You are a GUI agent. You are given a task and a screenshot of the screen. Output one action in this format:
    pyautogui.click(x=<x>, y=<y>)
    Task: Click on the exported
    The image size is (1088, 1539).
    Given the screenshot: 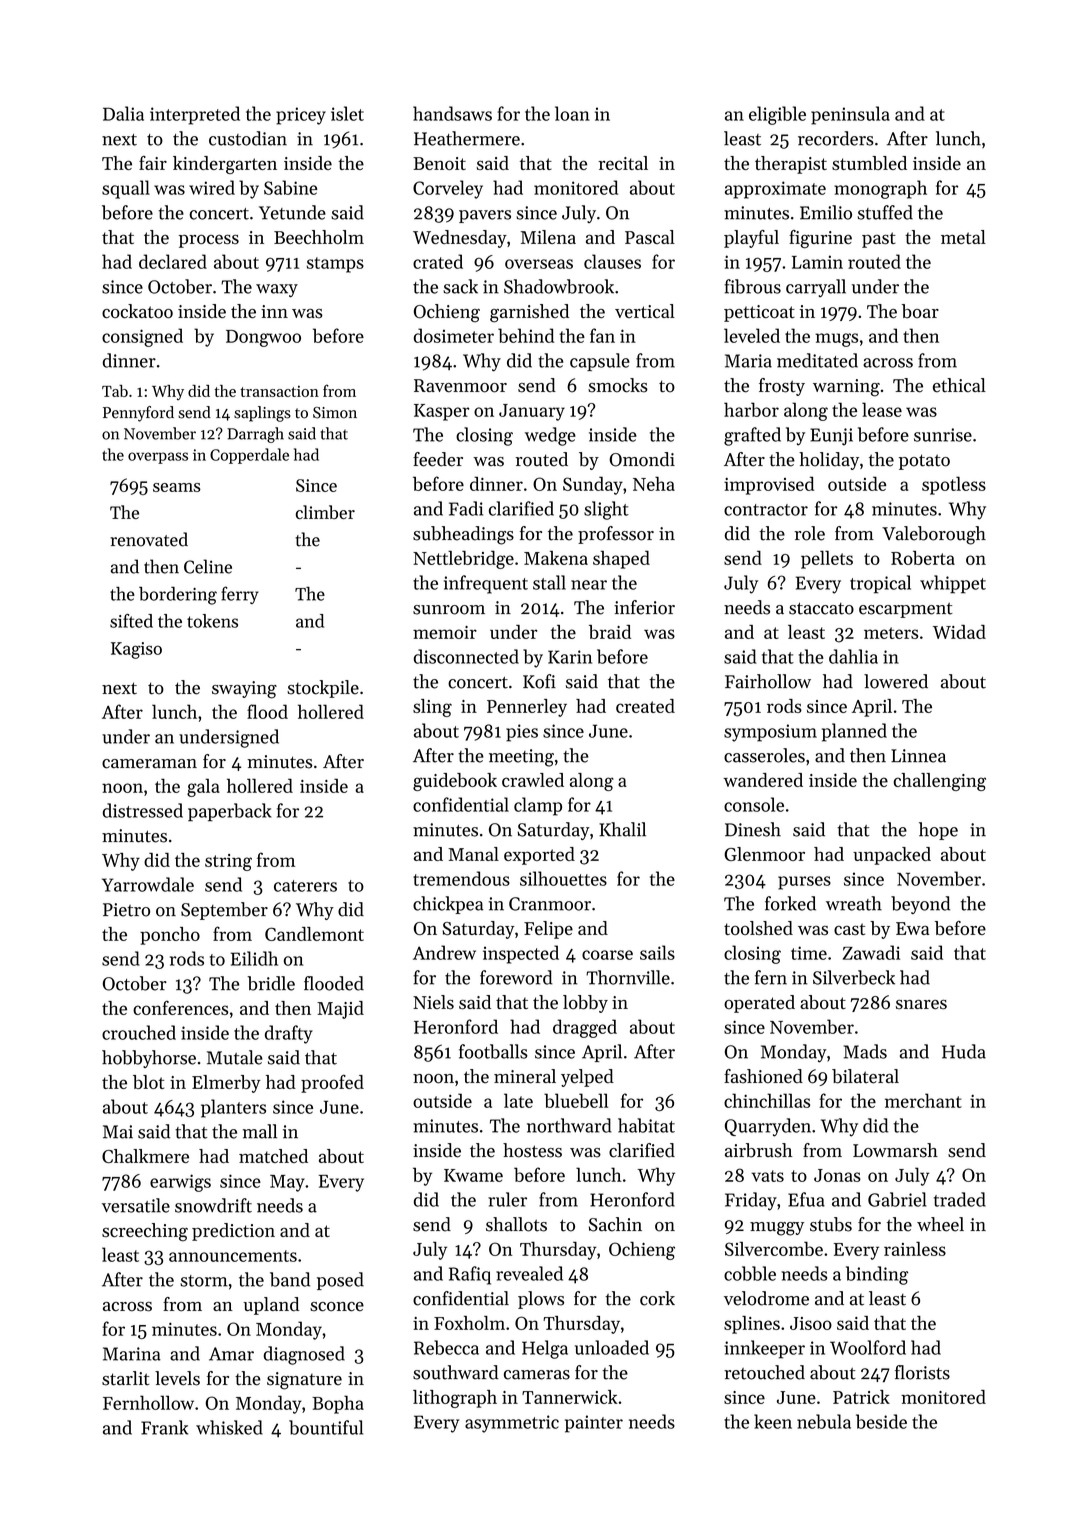 What is the action you would take?
    pyautogui.click(x=539, y=856)
